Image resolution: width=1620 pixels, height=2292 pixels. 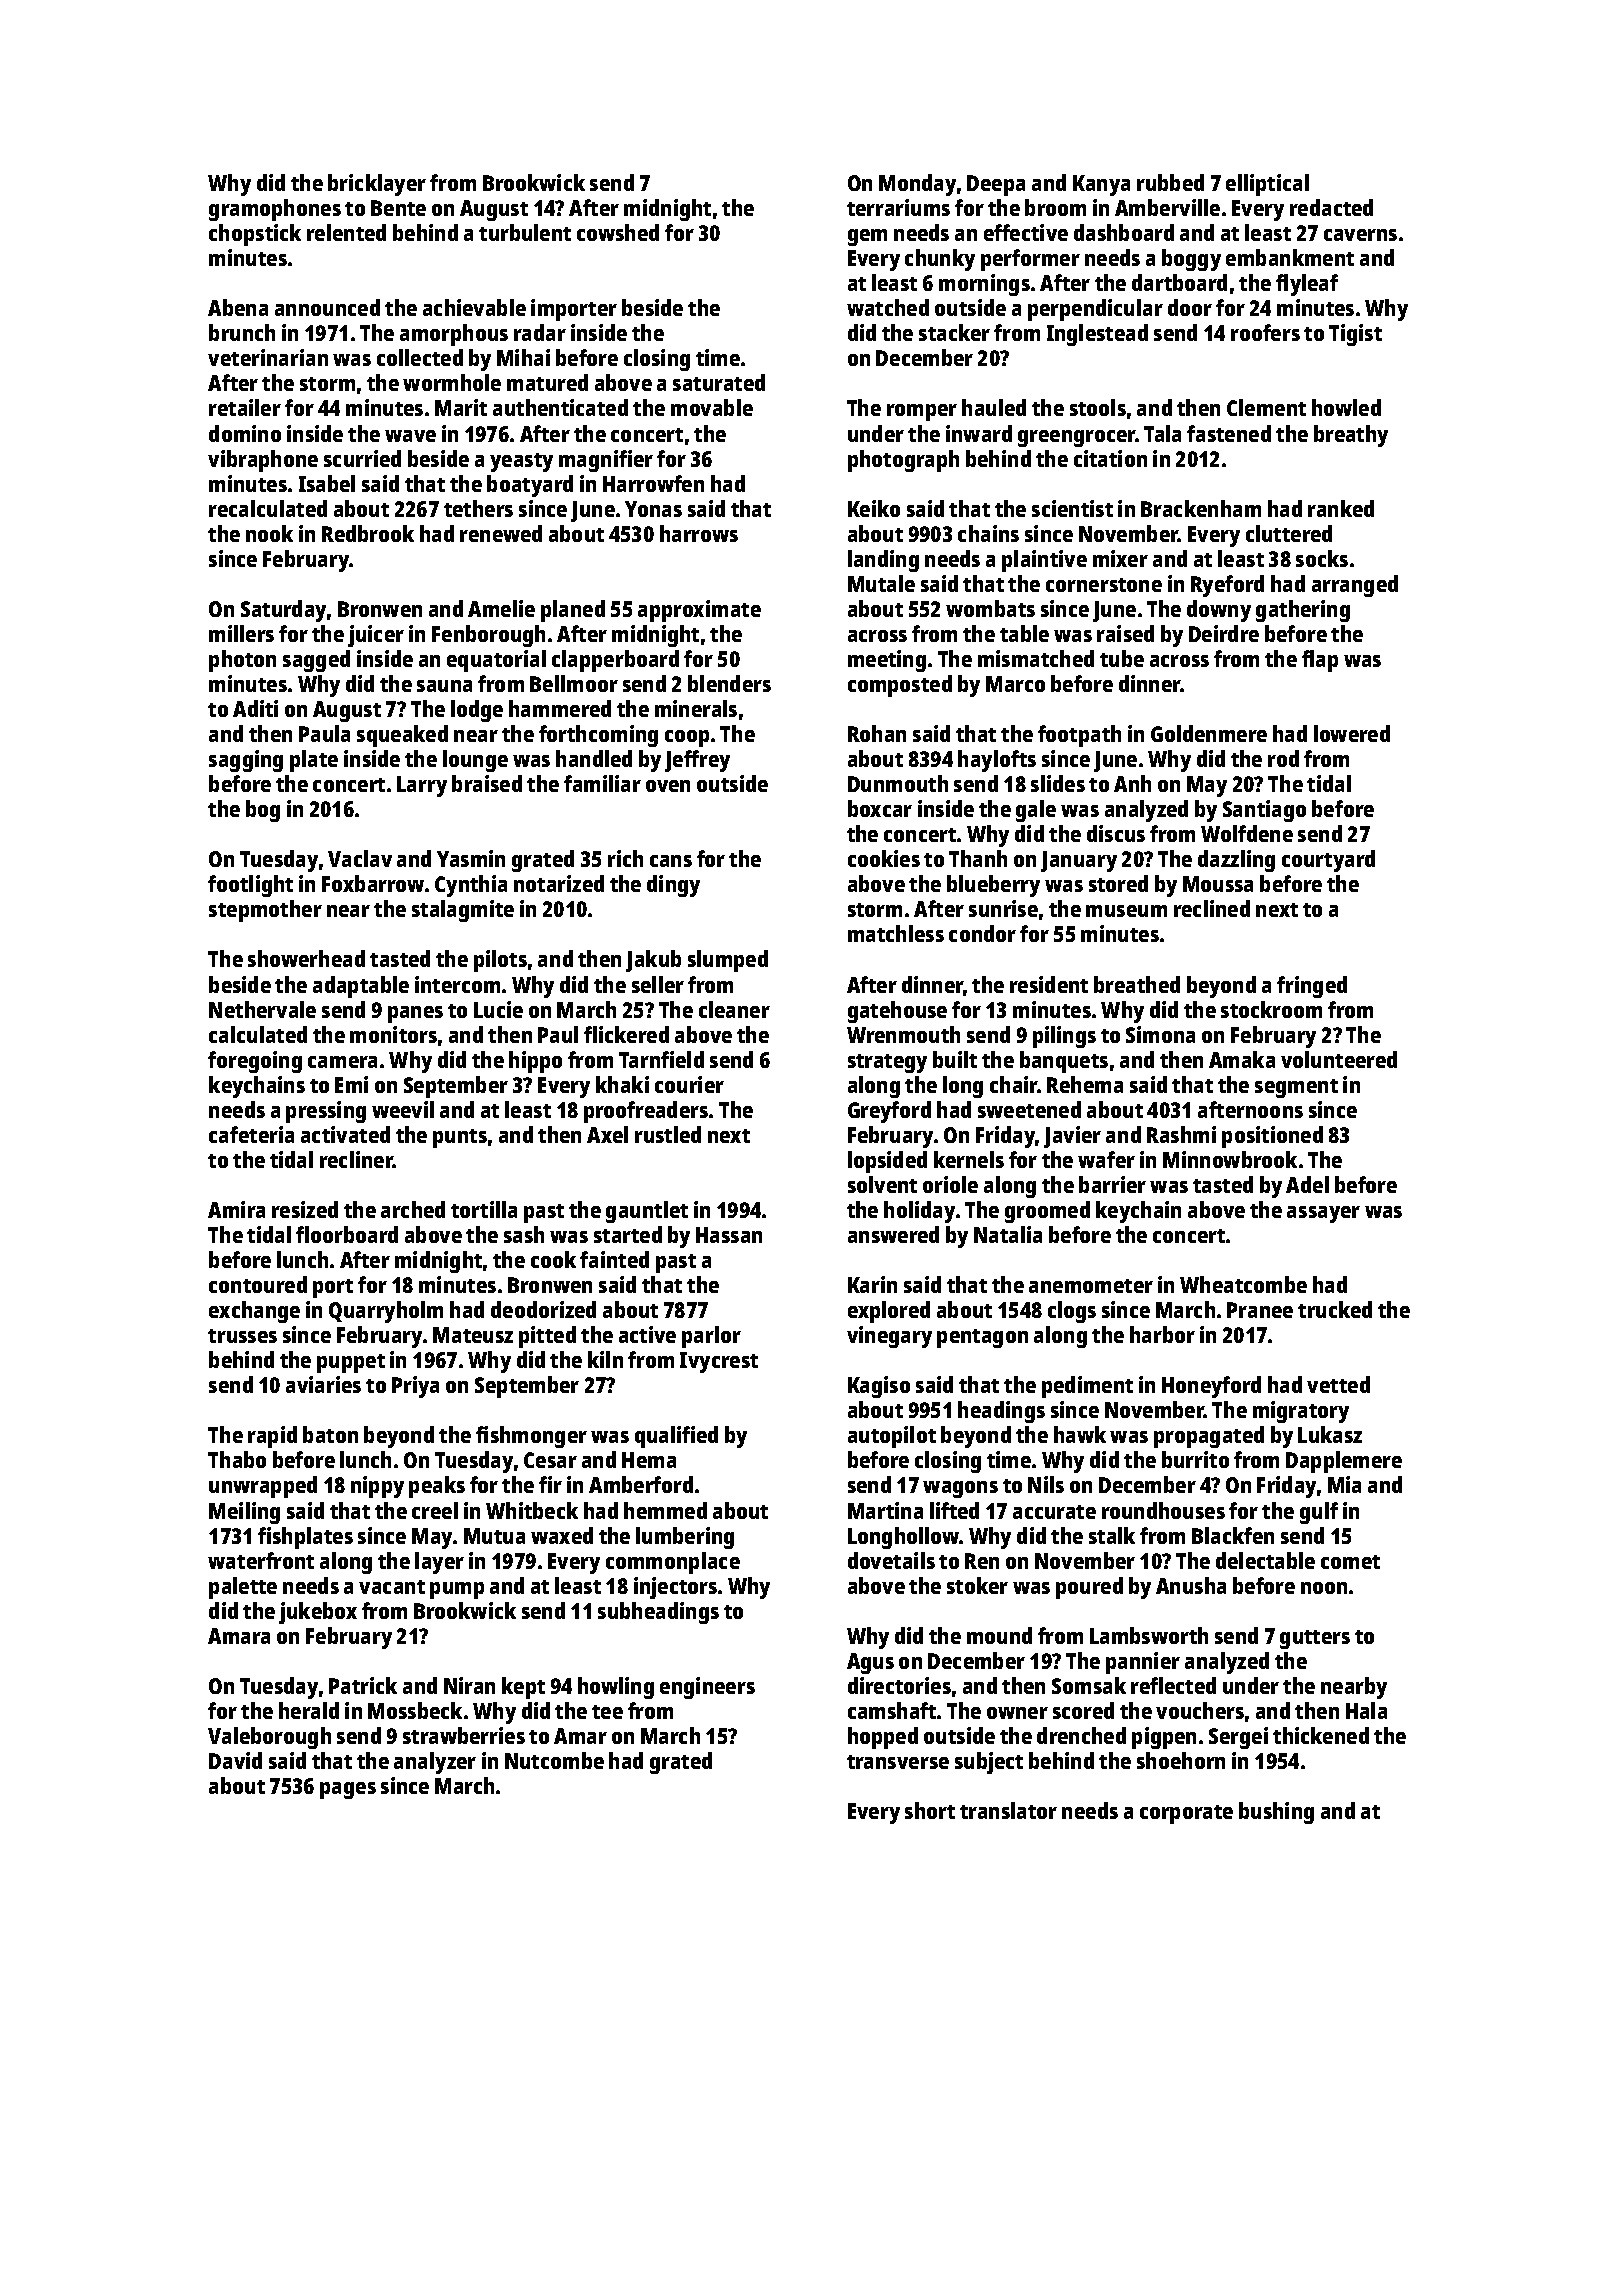 What do you see at coordinates (892, 1710) in the document?
I see `camshaft` at bounding box center [892, 1710].
